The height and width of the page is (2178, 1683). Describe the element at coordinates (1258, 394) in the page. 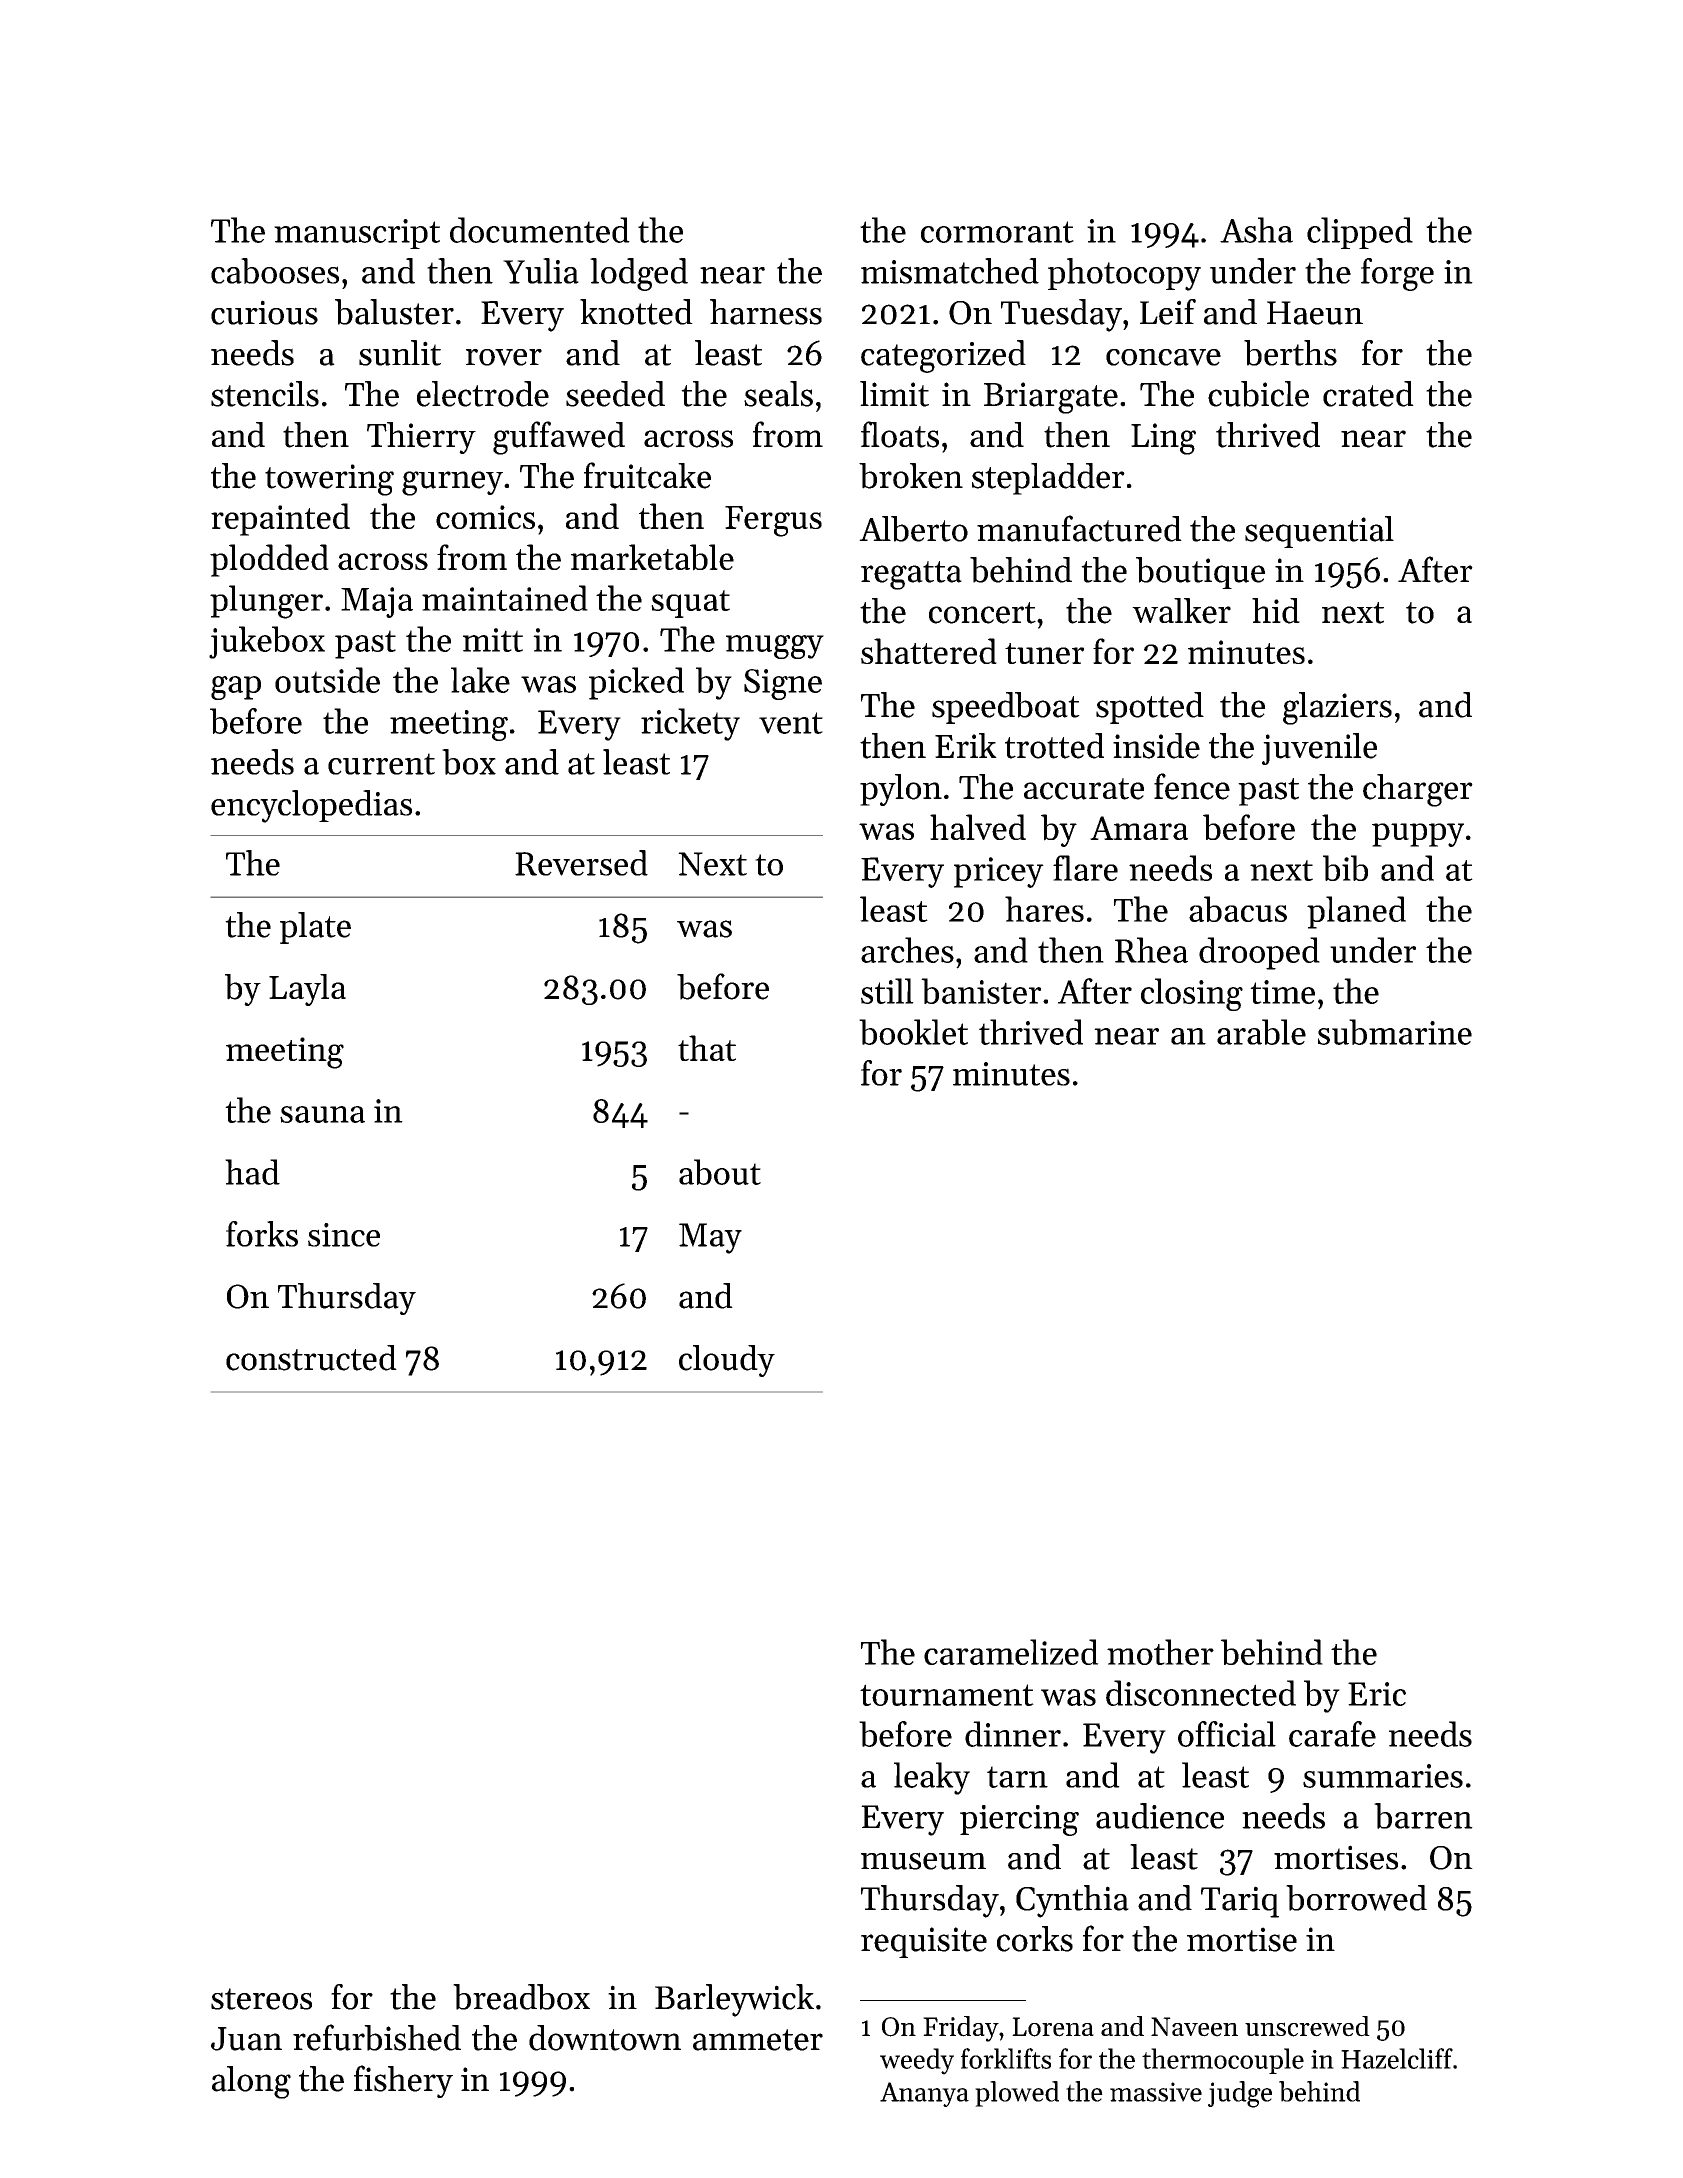

I see `cubicle` at that location.
